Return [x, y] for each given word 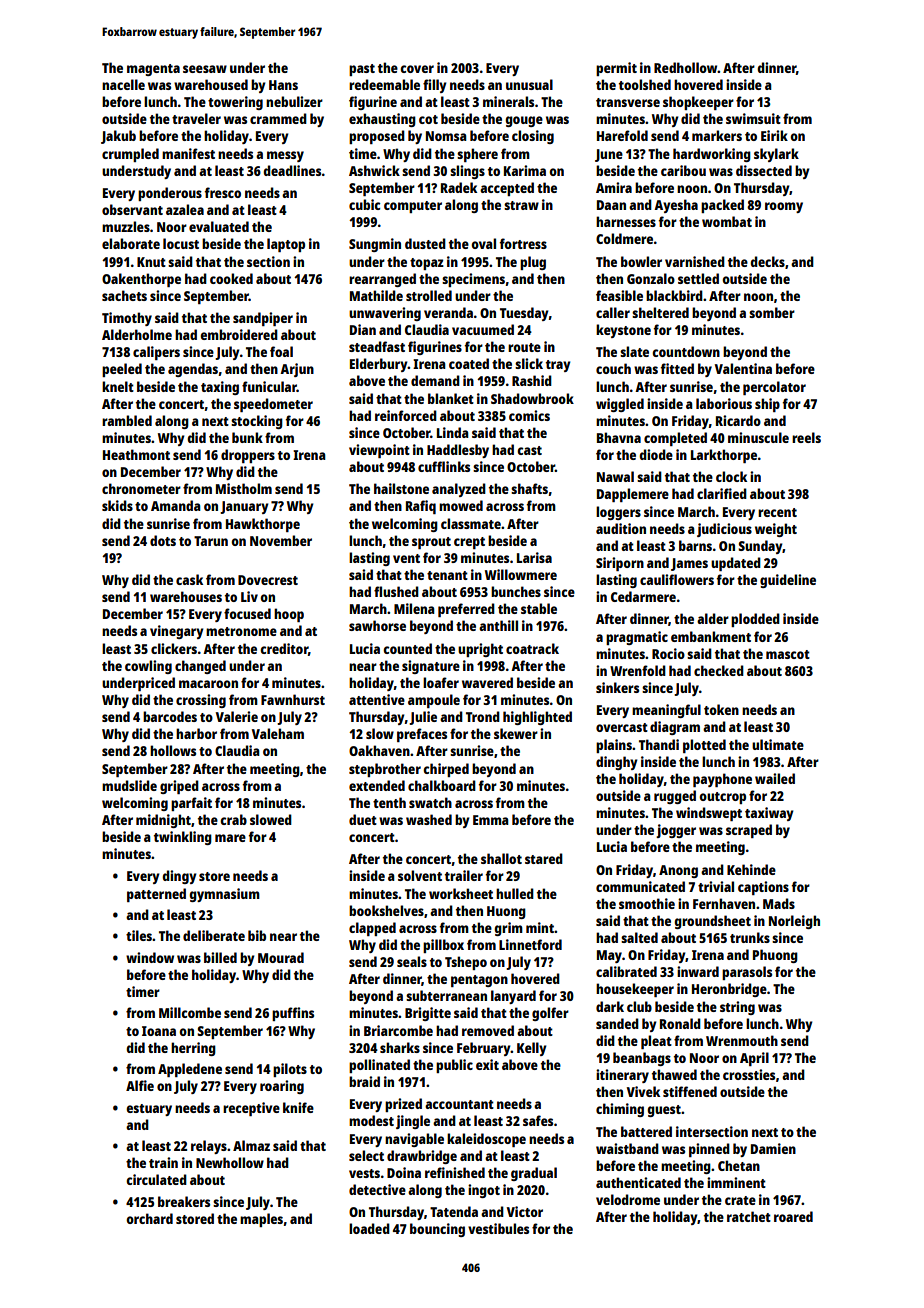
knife [298, 1107]
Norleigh [794, 922]
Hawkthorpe [263, 525]
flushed [396, 591]
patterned [156, 895]
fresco [223, 192]
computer [413, 207]
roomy [784, 207]
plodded [755, 620]
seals [412, 961]
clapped [372, 929]
